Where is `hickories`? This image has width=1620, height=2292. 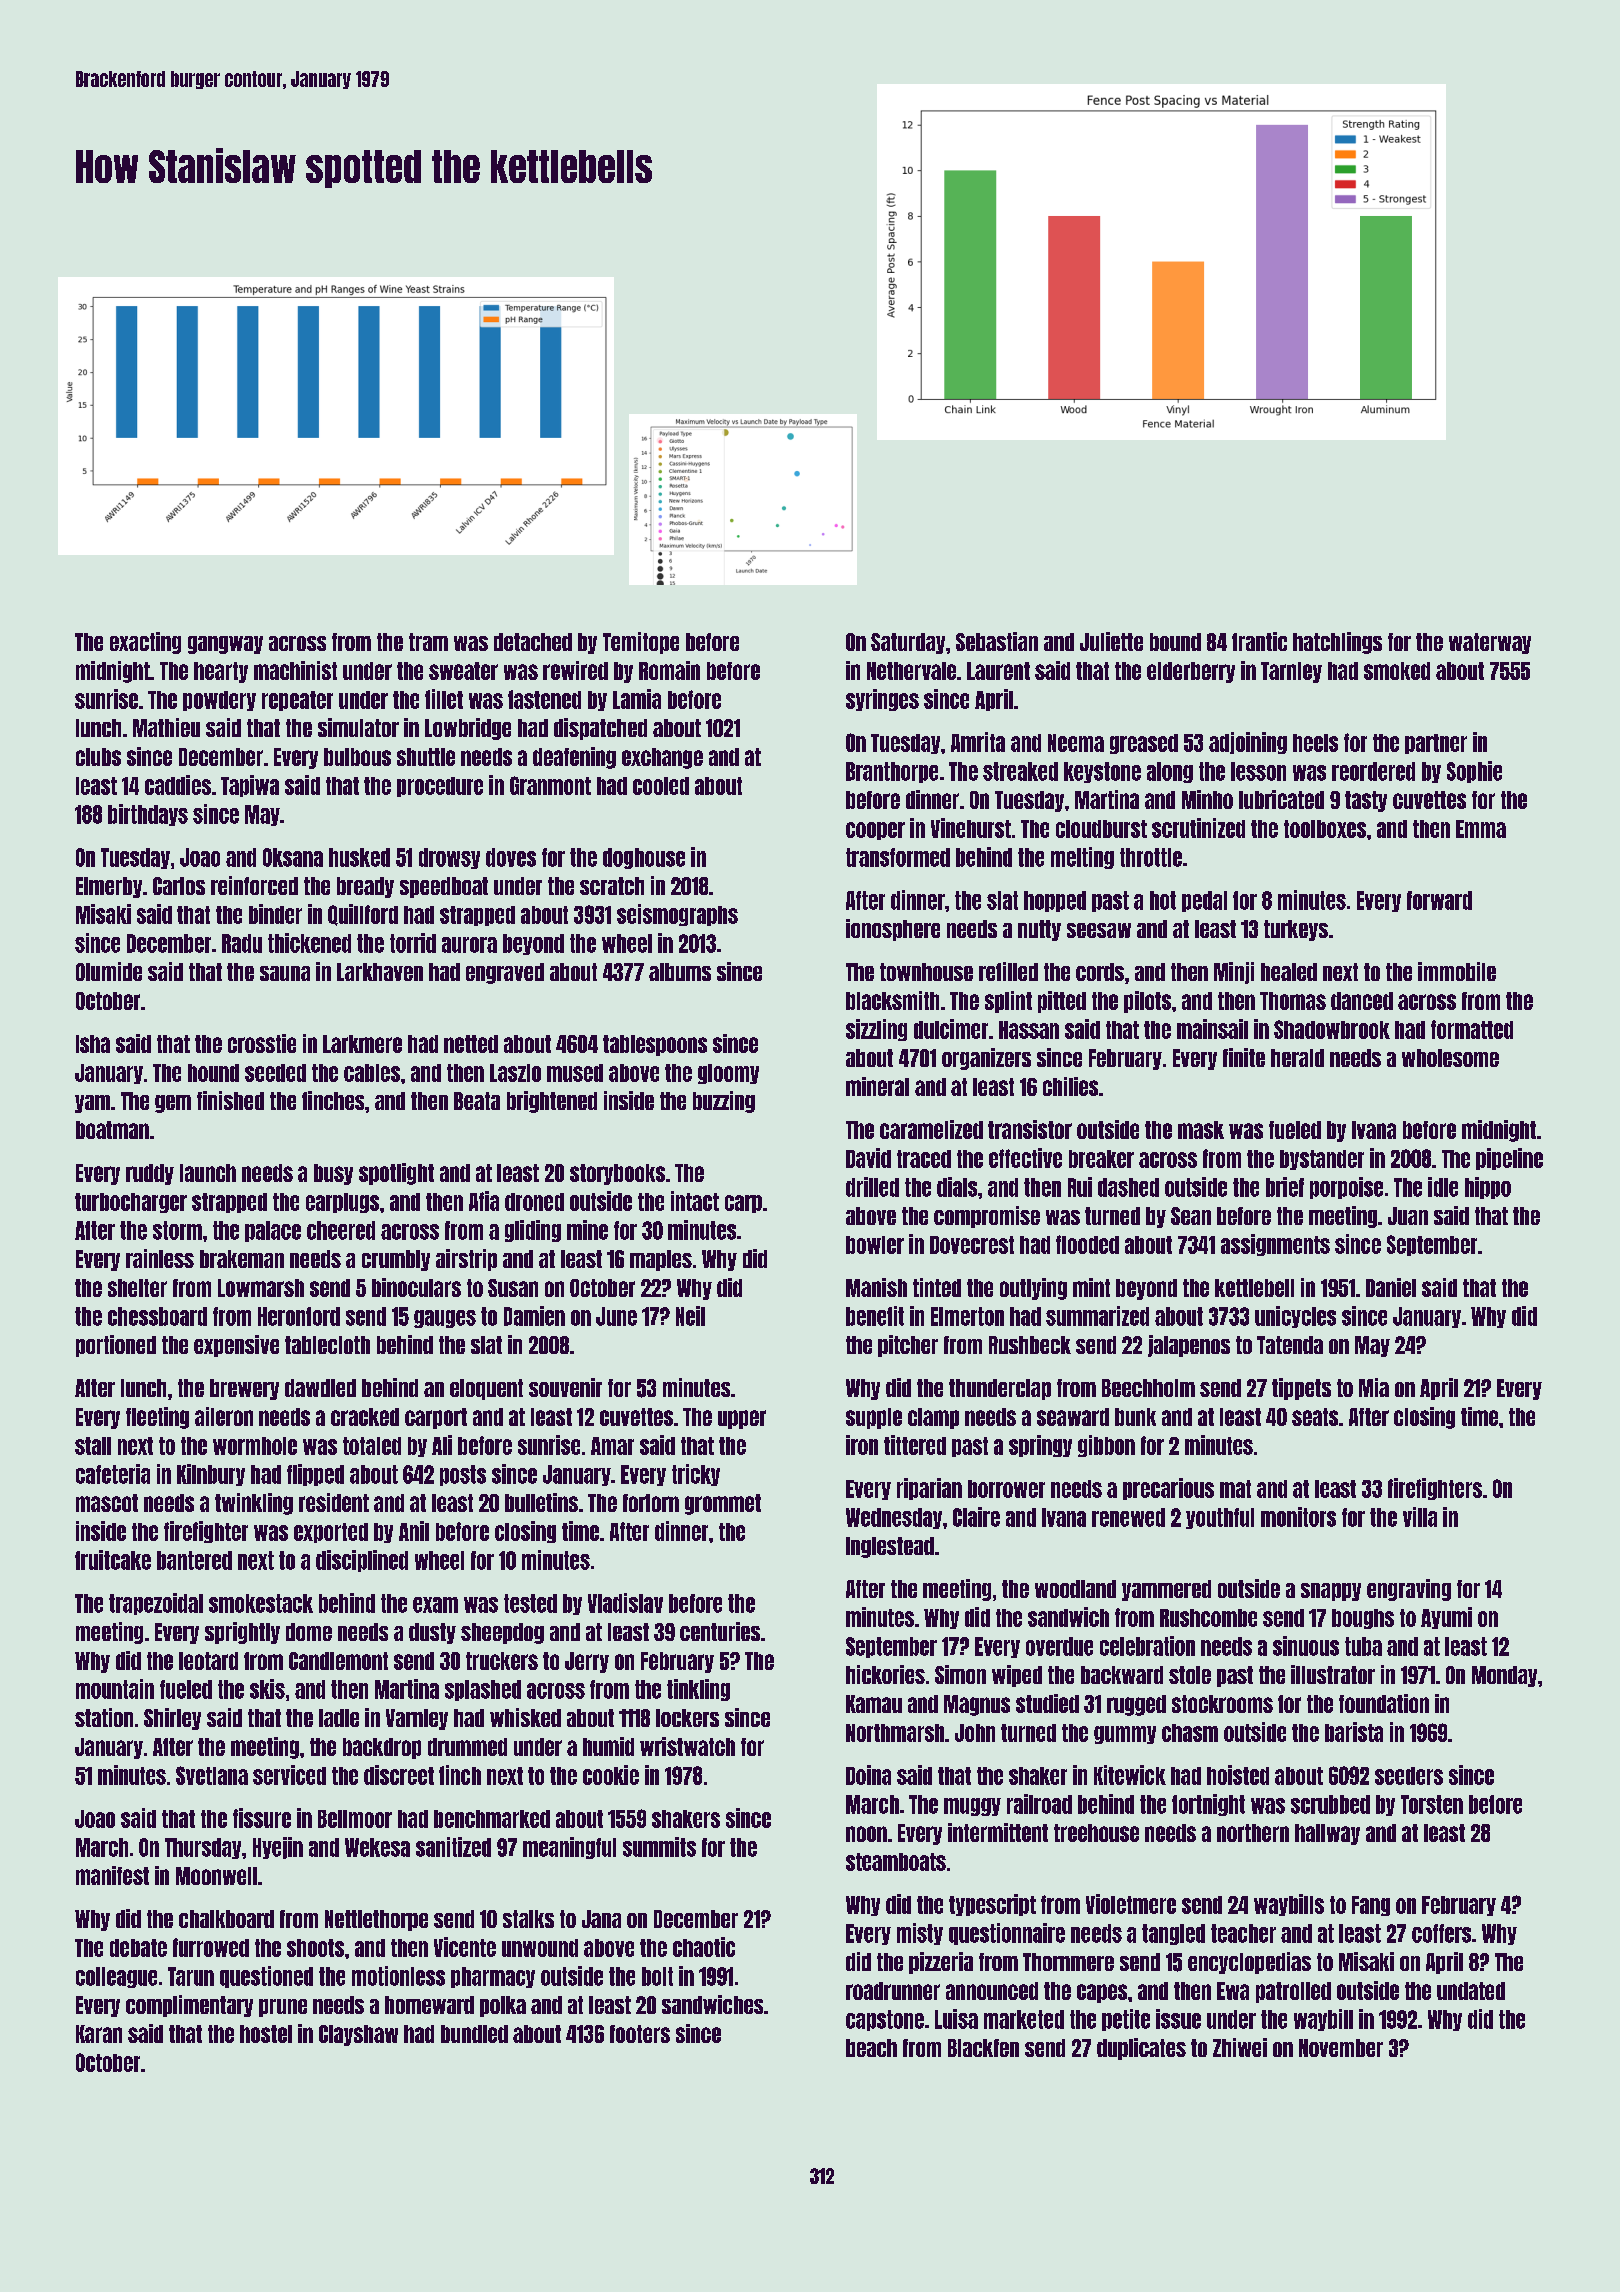 hickories is located at coordinates (885, 1674).
